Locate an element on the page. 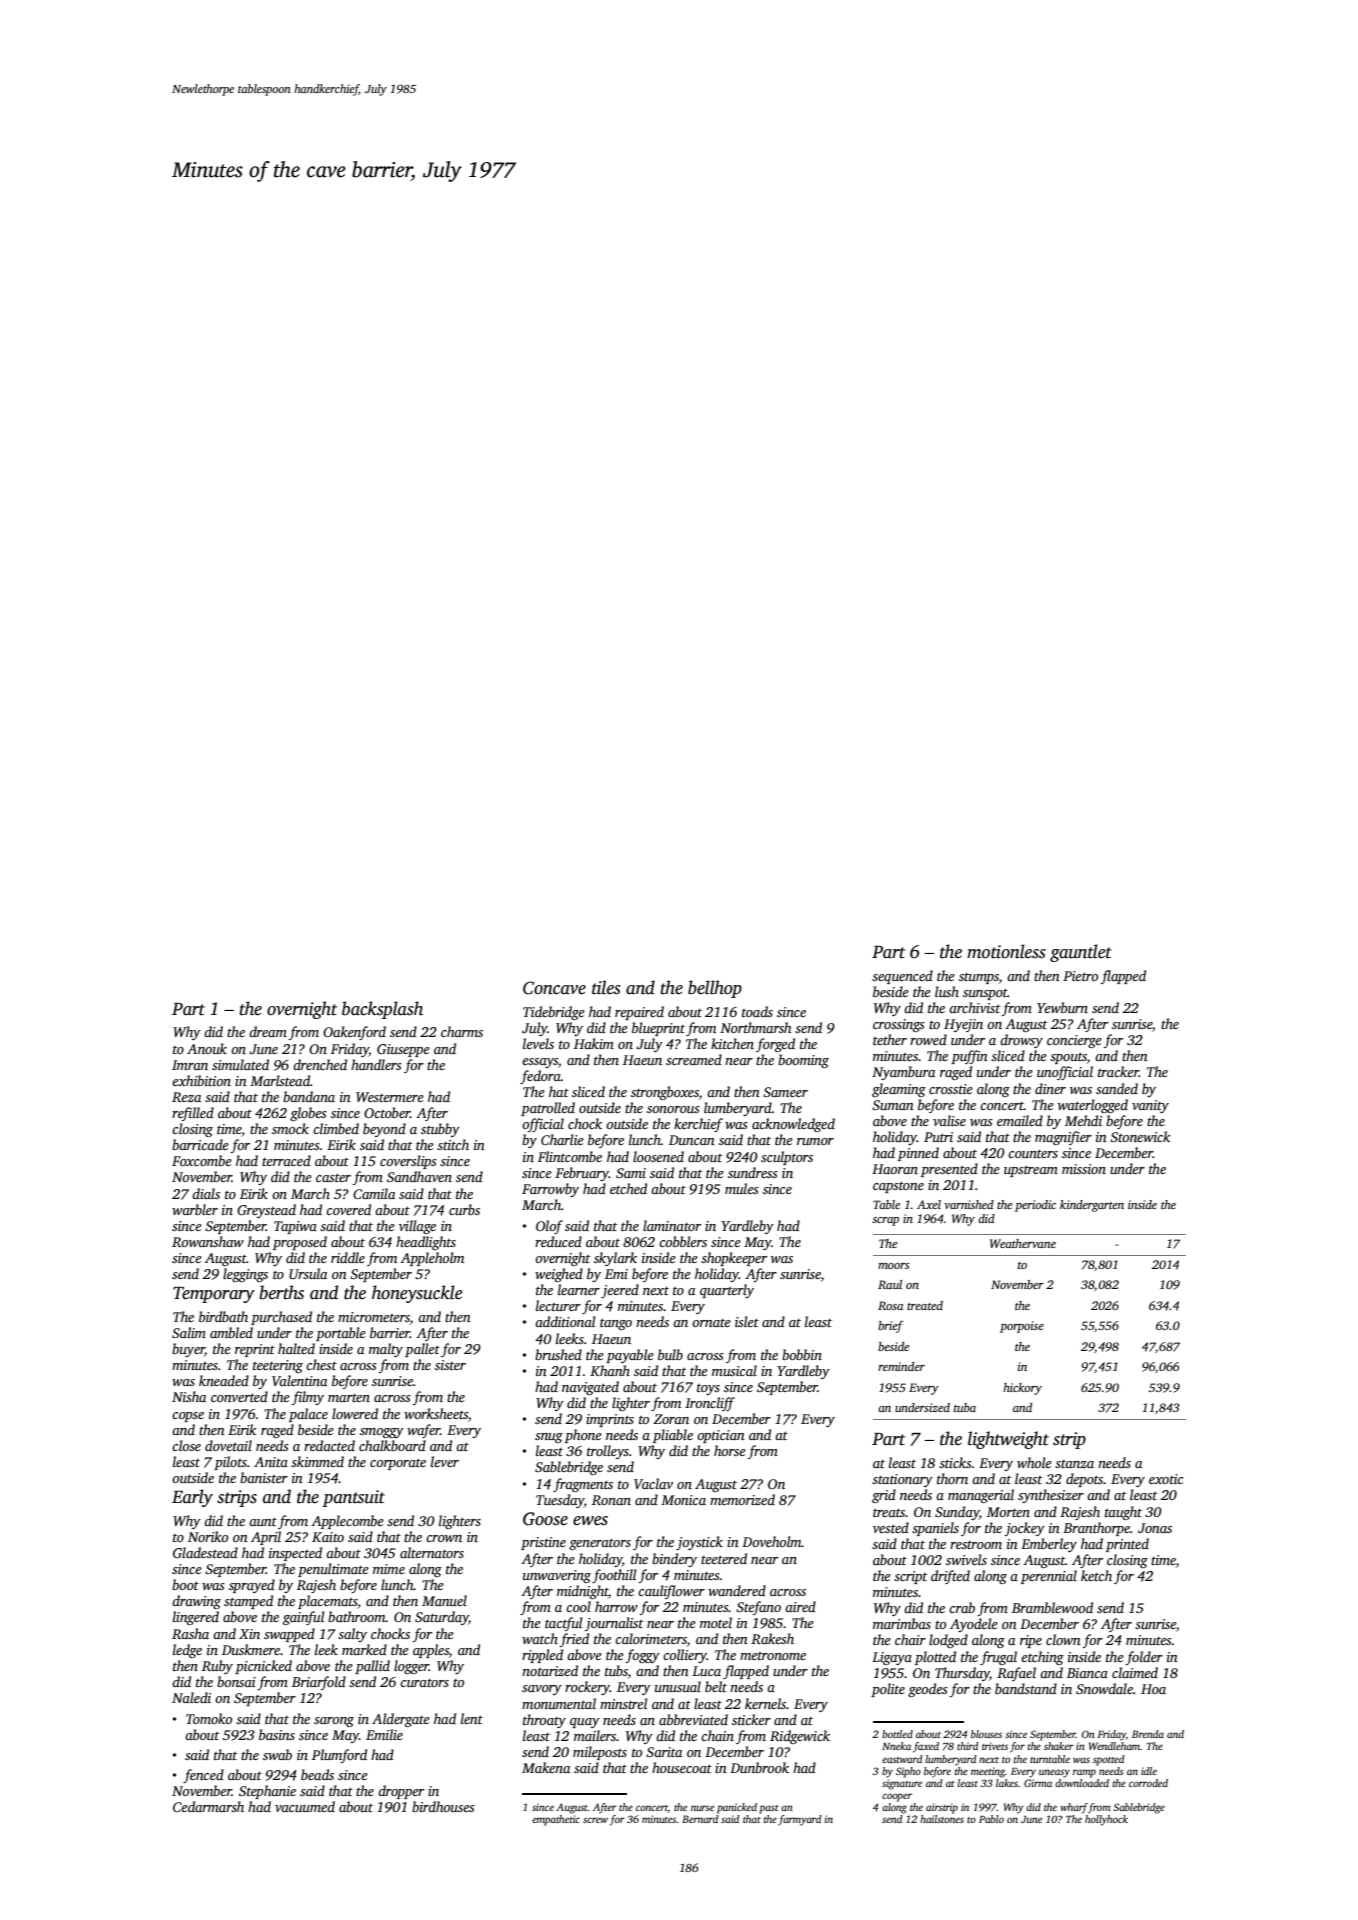 The width and height of the page is (1358, 1920). ewes is located at coordinates (590, 1521).
